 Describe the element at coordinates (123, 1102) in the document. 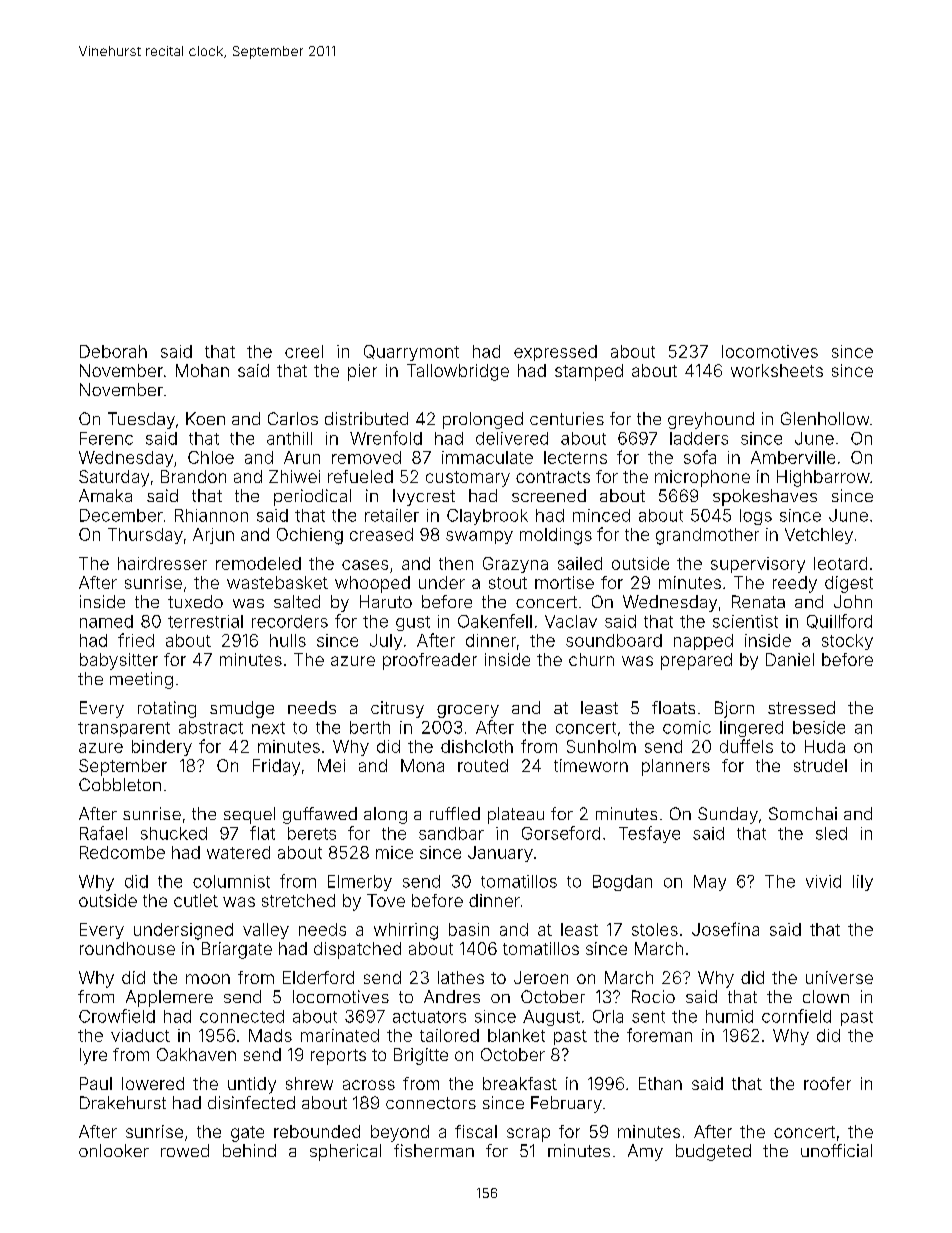

I see `Drakehurst` at that location.
